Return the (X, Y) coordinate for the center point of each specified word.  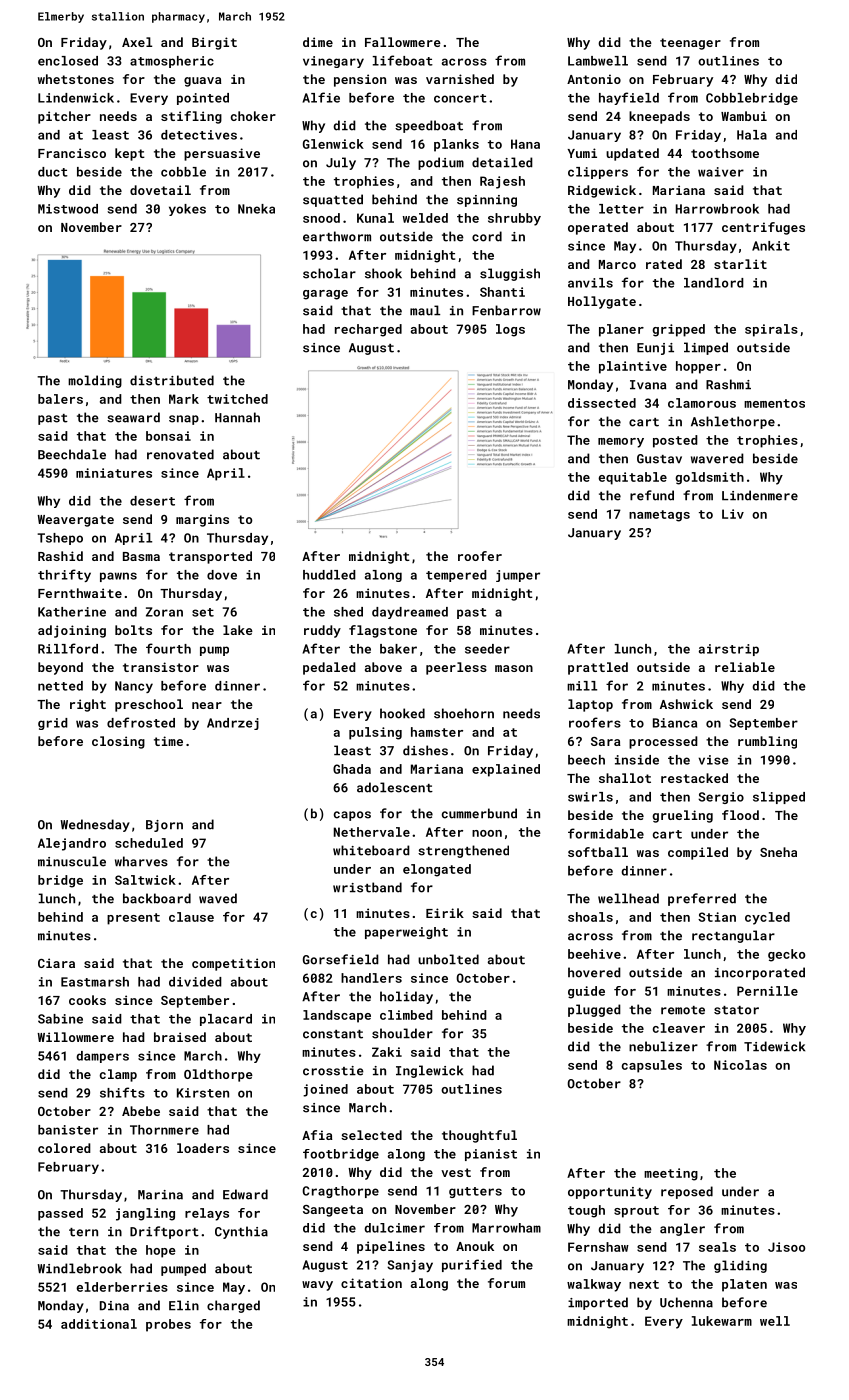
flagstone (383, 631)
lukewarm (722, 1321)
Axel (137, 42)
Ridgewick (602, 191)
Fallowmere (403, 42)
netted (60, 686)
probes (168, 1325)
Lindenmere (760, 495)
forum (506, 1283)
